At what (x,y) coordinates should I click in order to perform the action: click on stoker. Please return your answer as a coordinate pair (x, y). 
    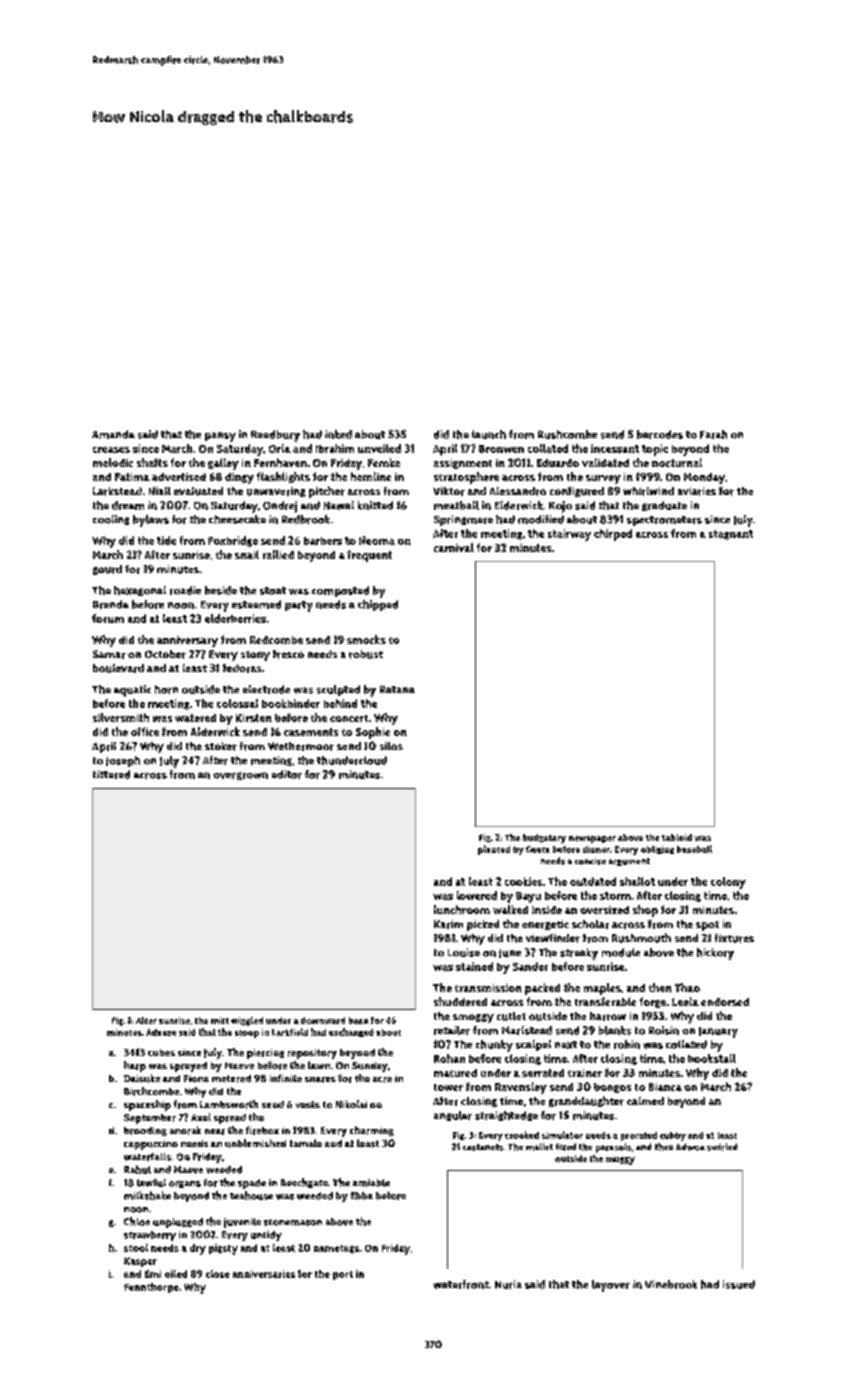
    Looking at the image, I should click on (221, 746).
